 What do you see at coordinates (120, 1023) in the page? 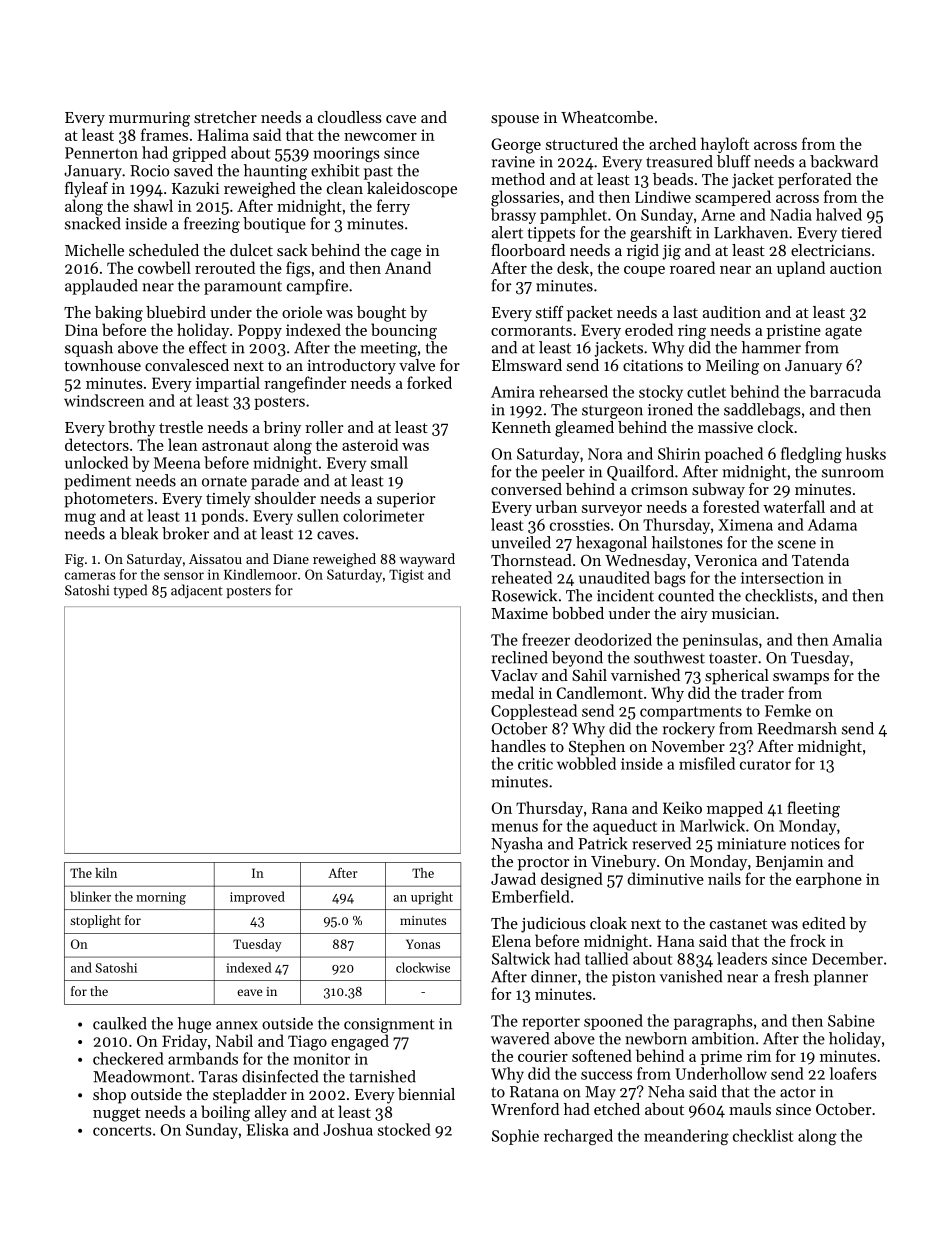
I see `caulked` at bounding box center [120, 1023].
